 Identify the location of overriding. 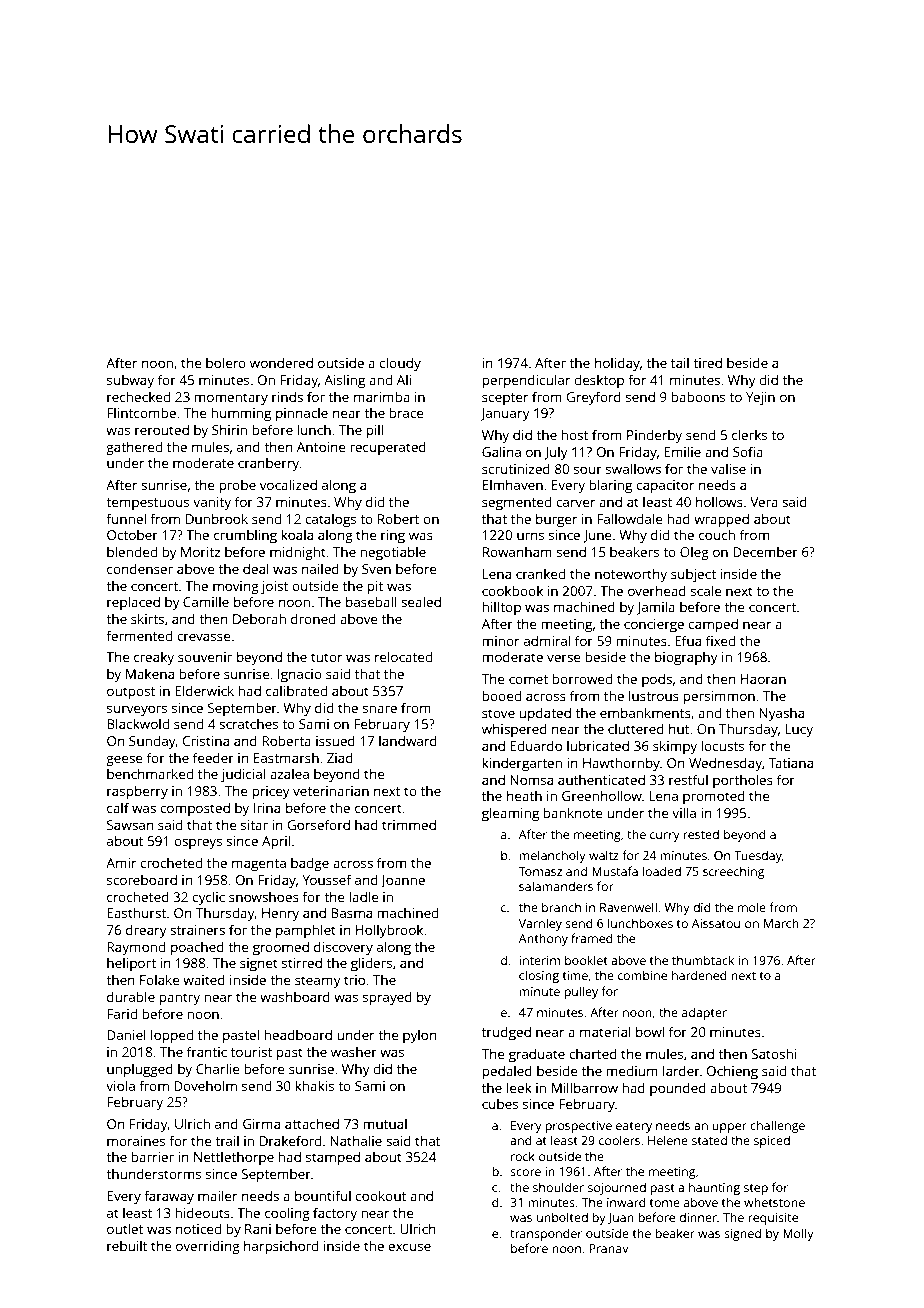
(208, 1247).
